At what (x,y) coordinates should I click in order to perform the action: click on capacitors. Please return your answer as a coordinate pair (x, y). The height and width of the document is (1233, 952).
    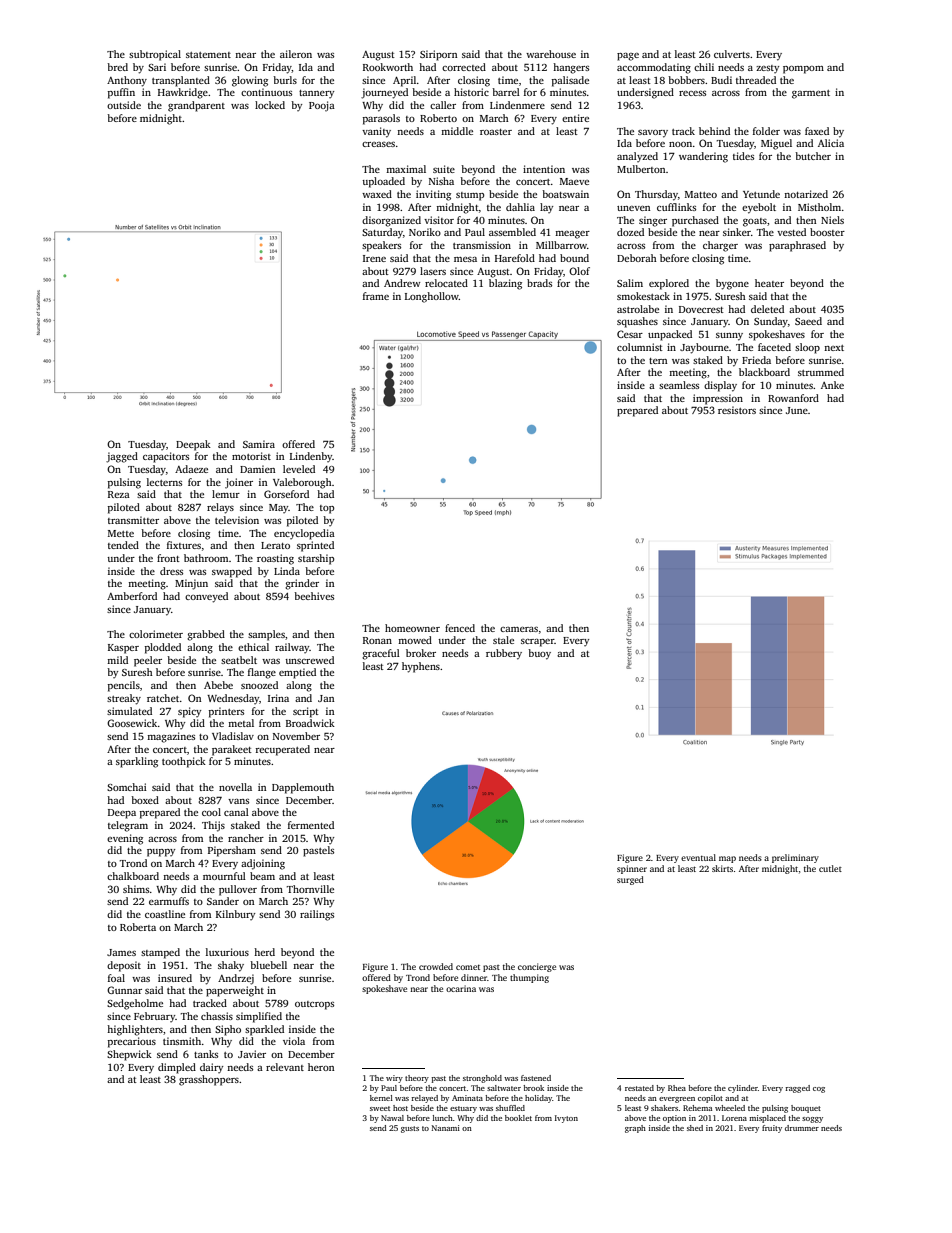
    Looking at the image, I should click on (166, 457).
